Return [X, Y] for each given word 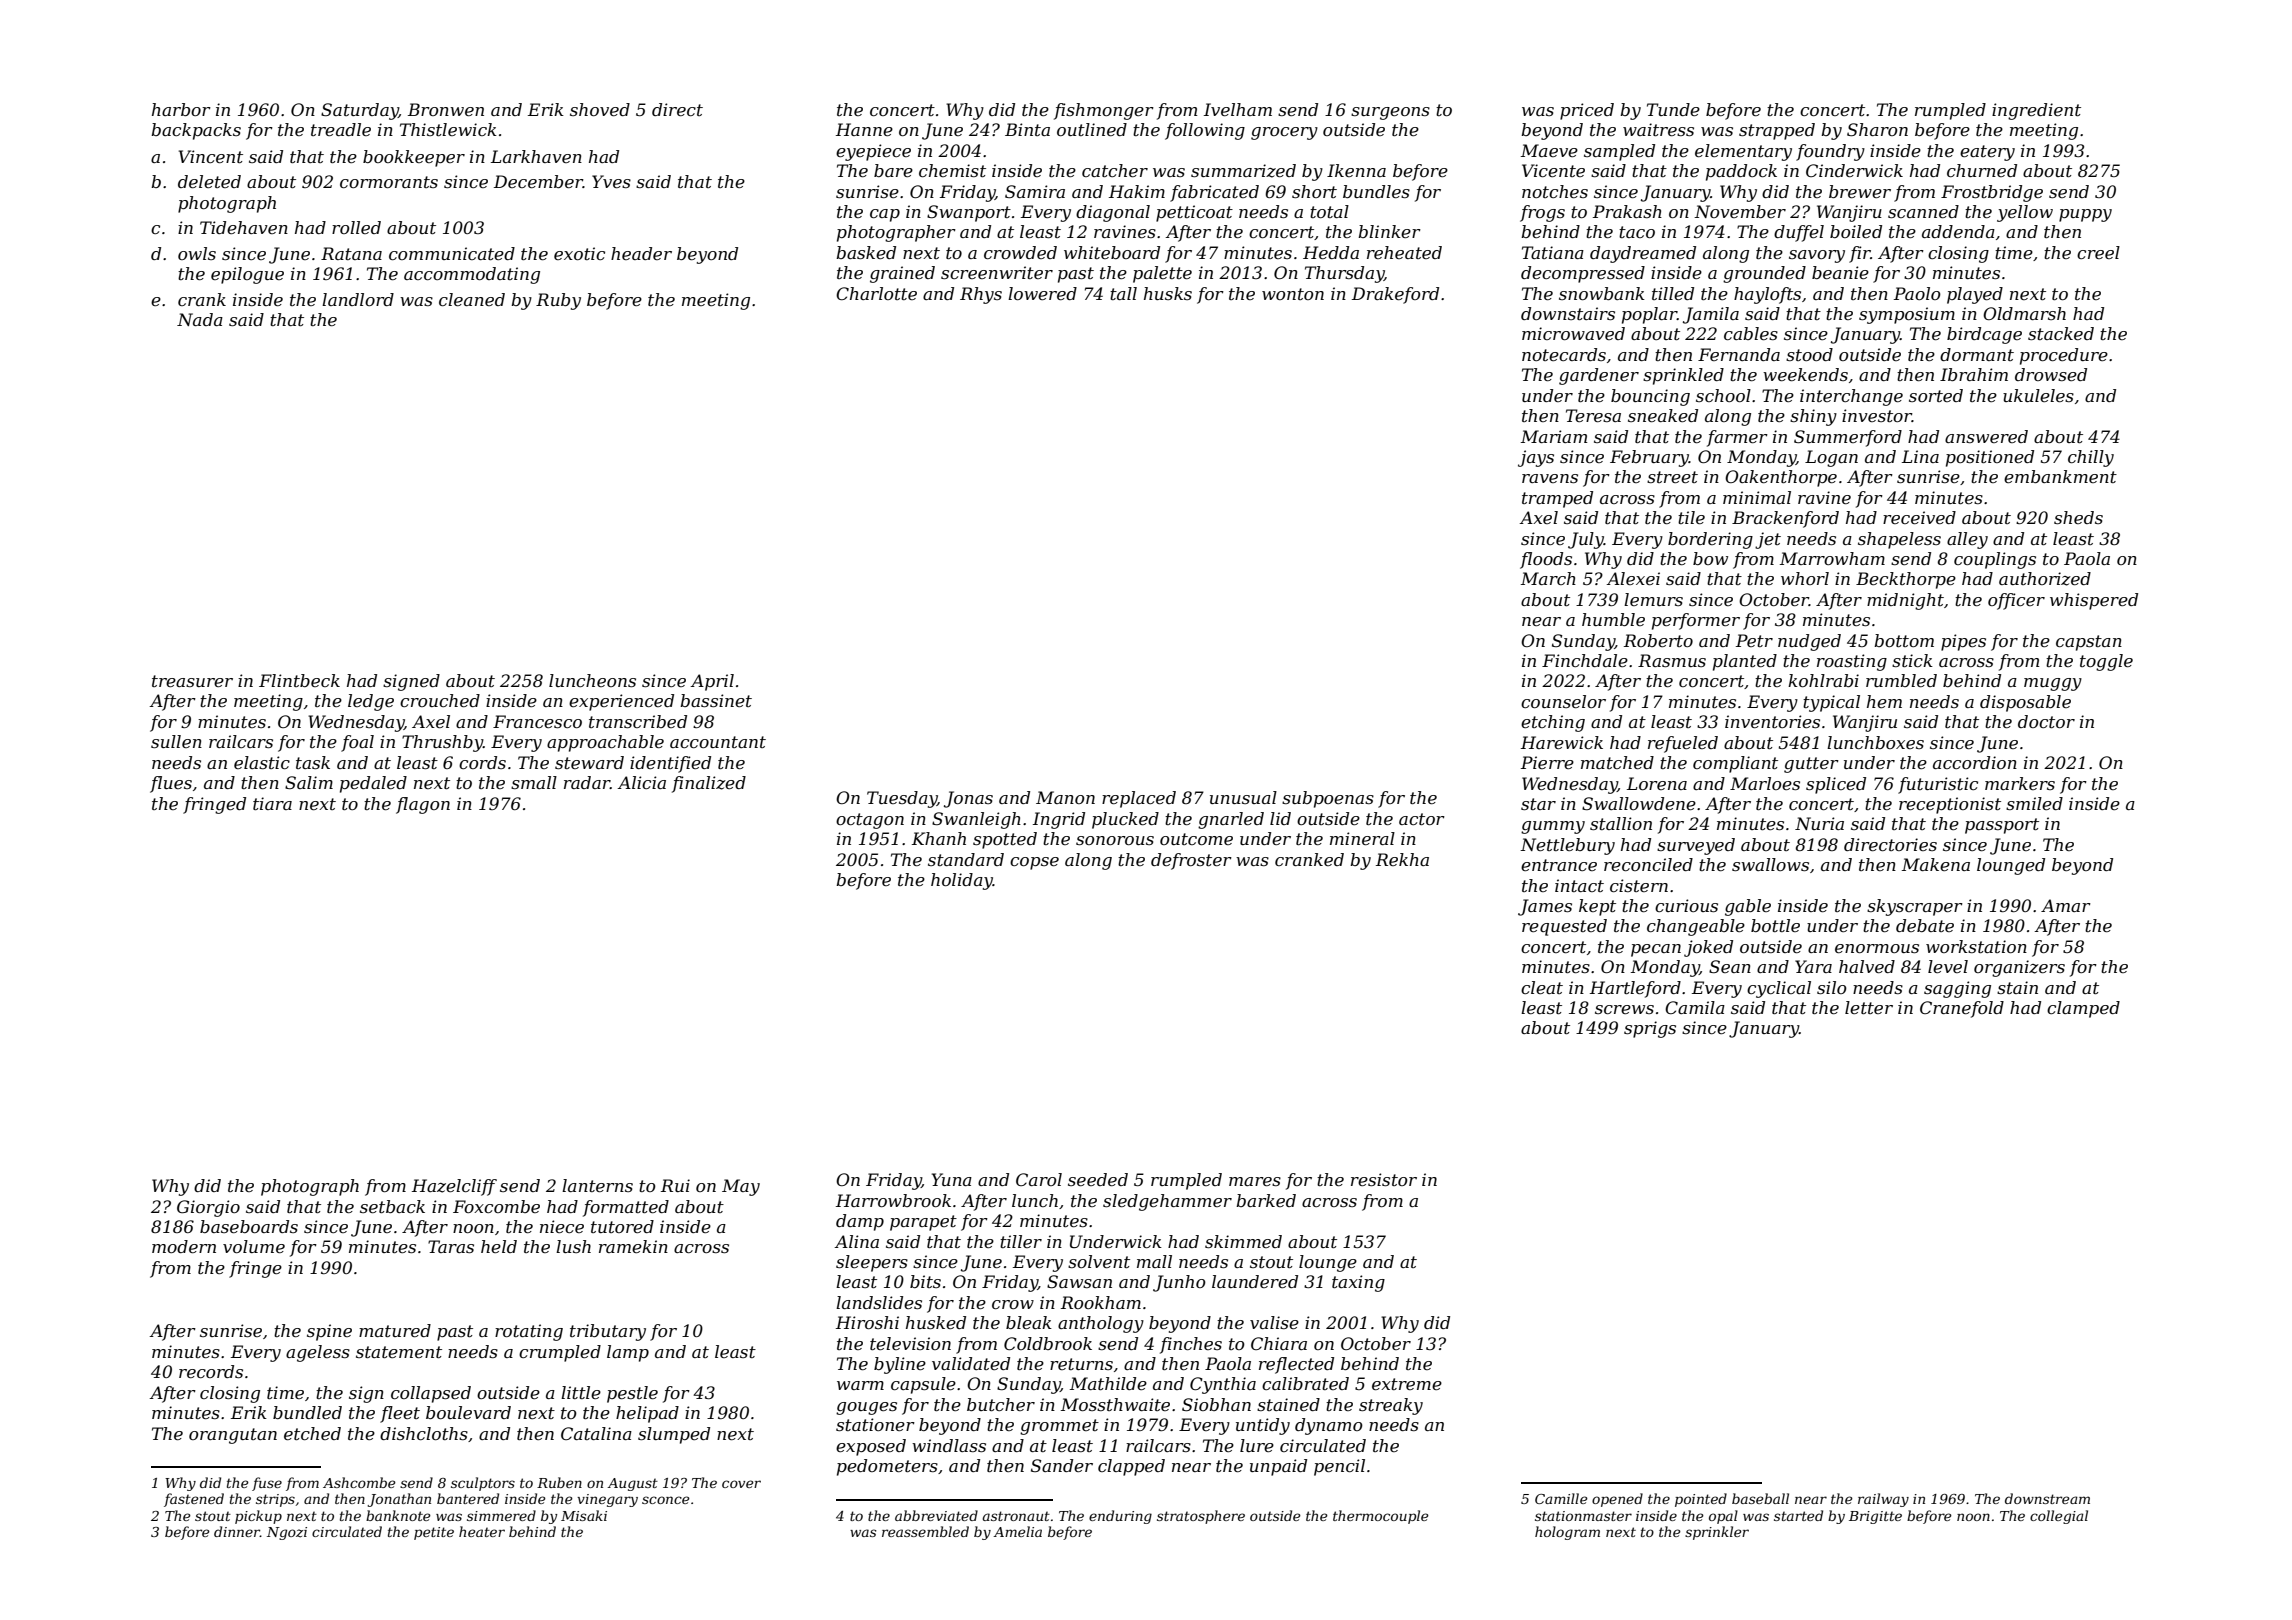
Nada [200, 319]
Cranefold [1962, 1009]
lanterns [597, 1185]
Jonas [968, 799]
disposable [2025, 703]
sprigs [1650, 1029]
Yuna [952, 1179]
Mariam [1554, 436]
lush [573, 1246]
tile [1691, 517]
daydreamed [1643, 254]
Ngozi [287, 1533]
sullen [176, 741]
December [538, 181]
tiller [1021, 1241]
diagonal [1113, 213]
